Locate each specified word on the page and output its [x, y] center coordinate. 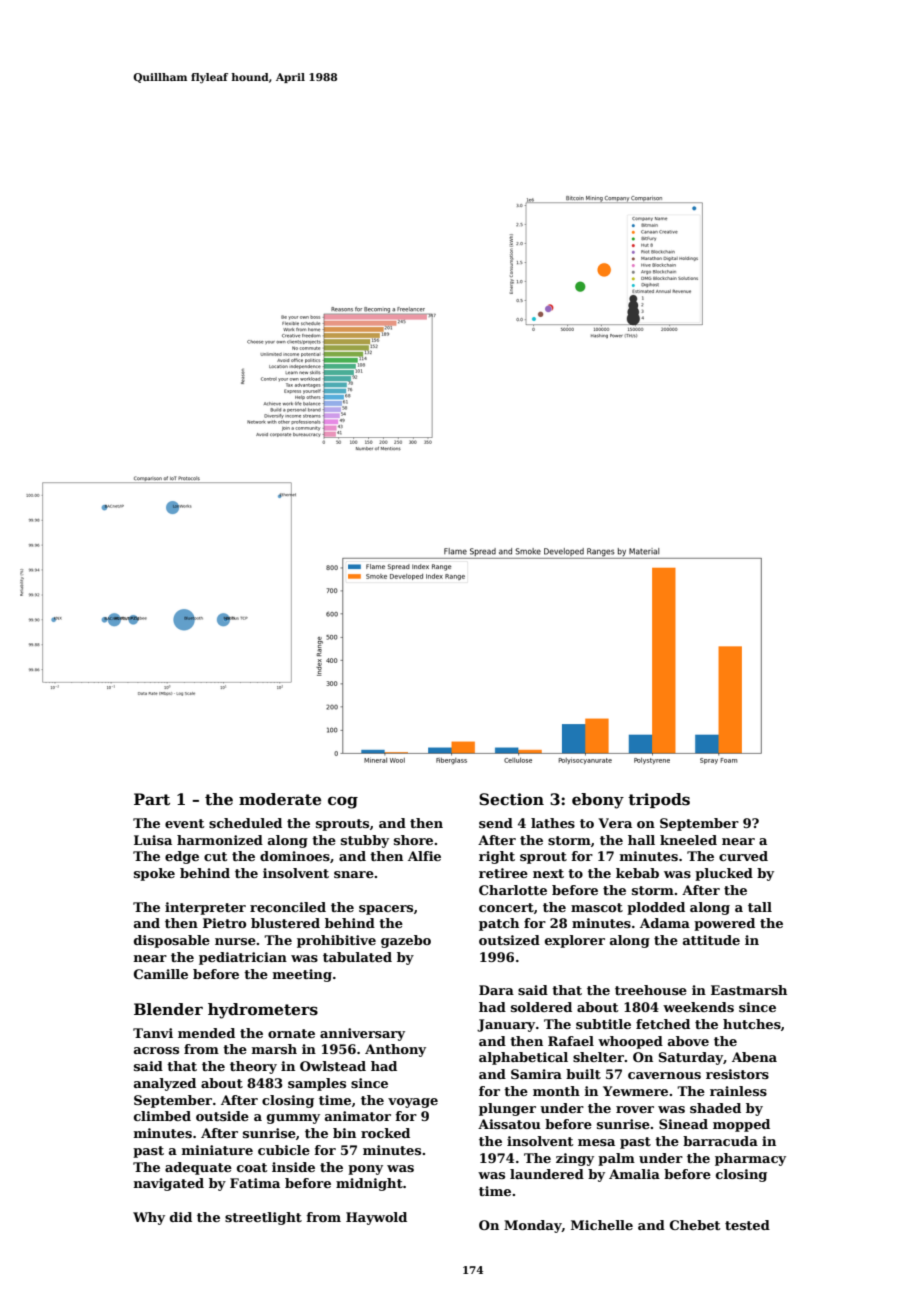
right [497, 857]
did [181, 1217]
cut [215, 856]
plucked [724, 874]
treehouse [651, 990]
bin [344, 1133]
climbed [162, 1116]
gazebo [406, 941]
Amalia [634, 1174]
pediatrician [243, 958]
